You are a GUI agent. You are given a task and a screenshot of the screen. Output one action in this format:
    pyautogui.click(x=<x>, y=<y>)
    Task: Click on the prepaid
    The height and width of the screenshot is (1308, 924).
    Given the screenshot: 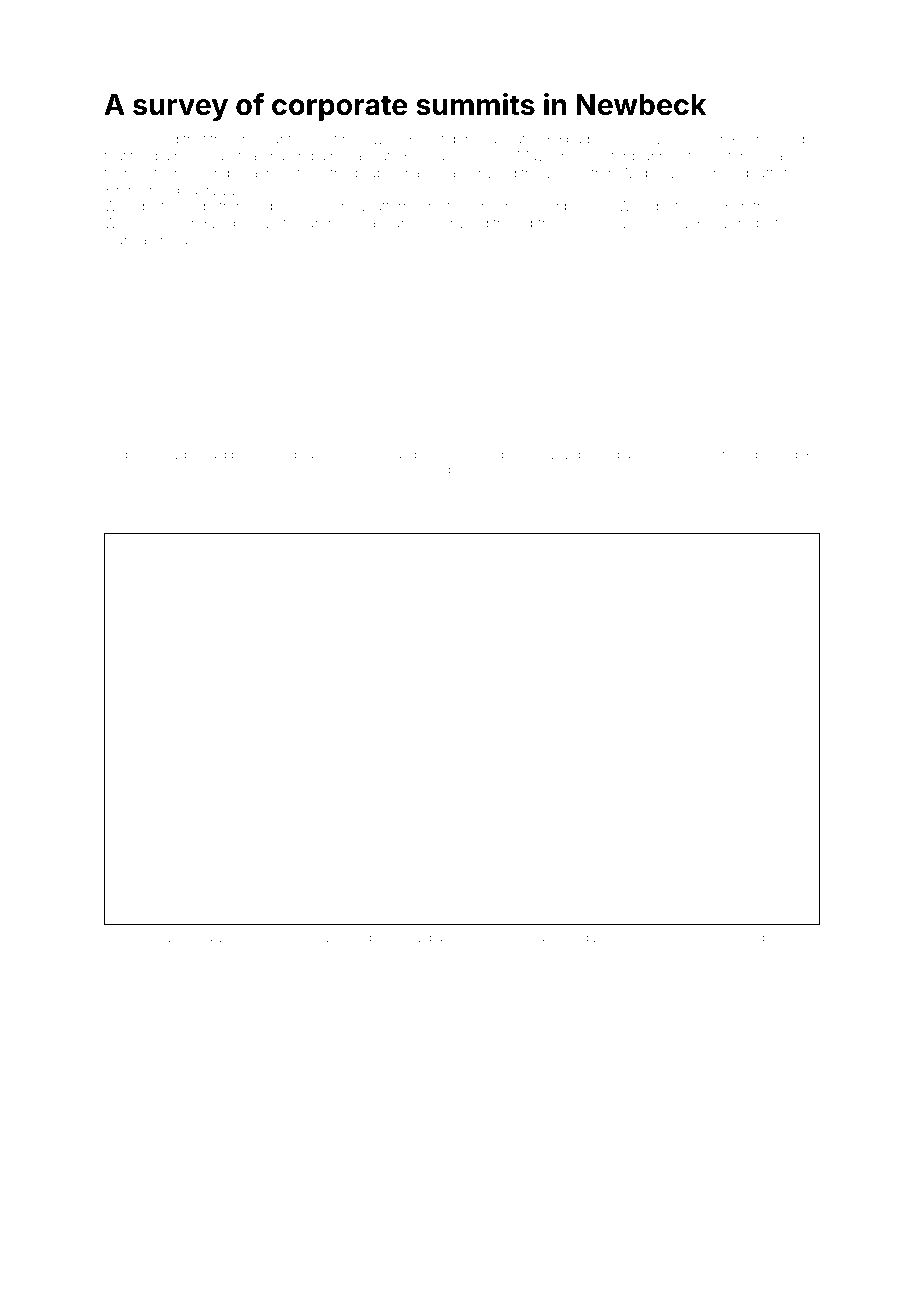 What is the action you would take?
    pyautogui.click(x=205, y=455)
